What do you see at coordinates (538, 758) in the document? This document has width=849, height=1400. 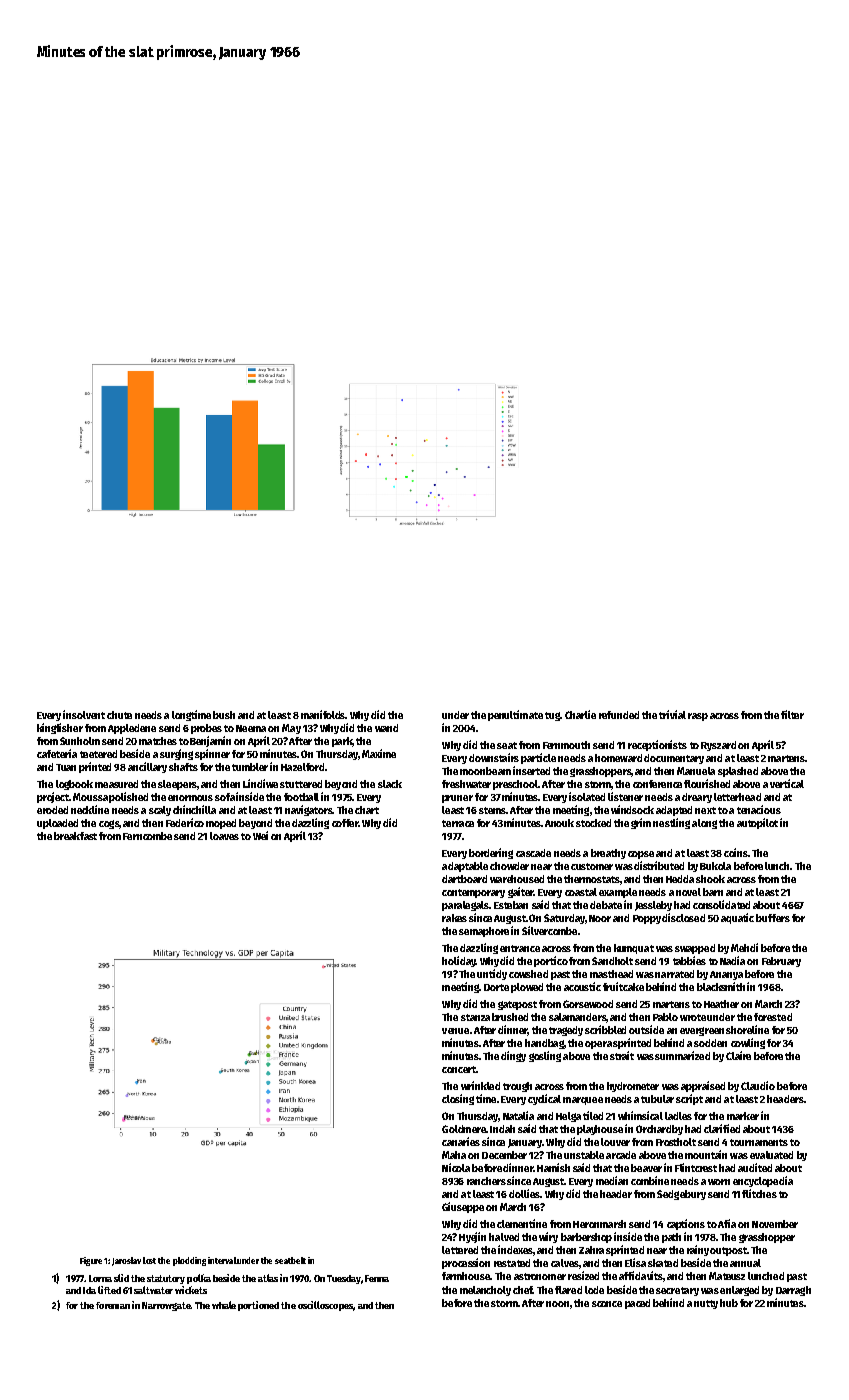 I see `particle` at bounding box center [538, 758].
